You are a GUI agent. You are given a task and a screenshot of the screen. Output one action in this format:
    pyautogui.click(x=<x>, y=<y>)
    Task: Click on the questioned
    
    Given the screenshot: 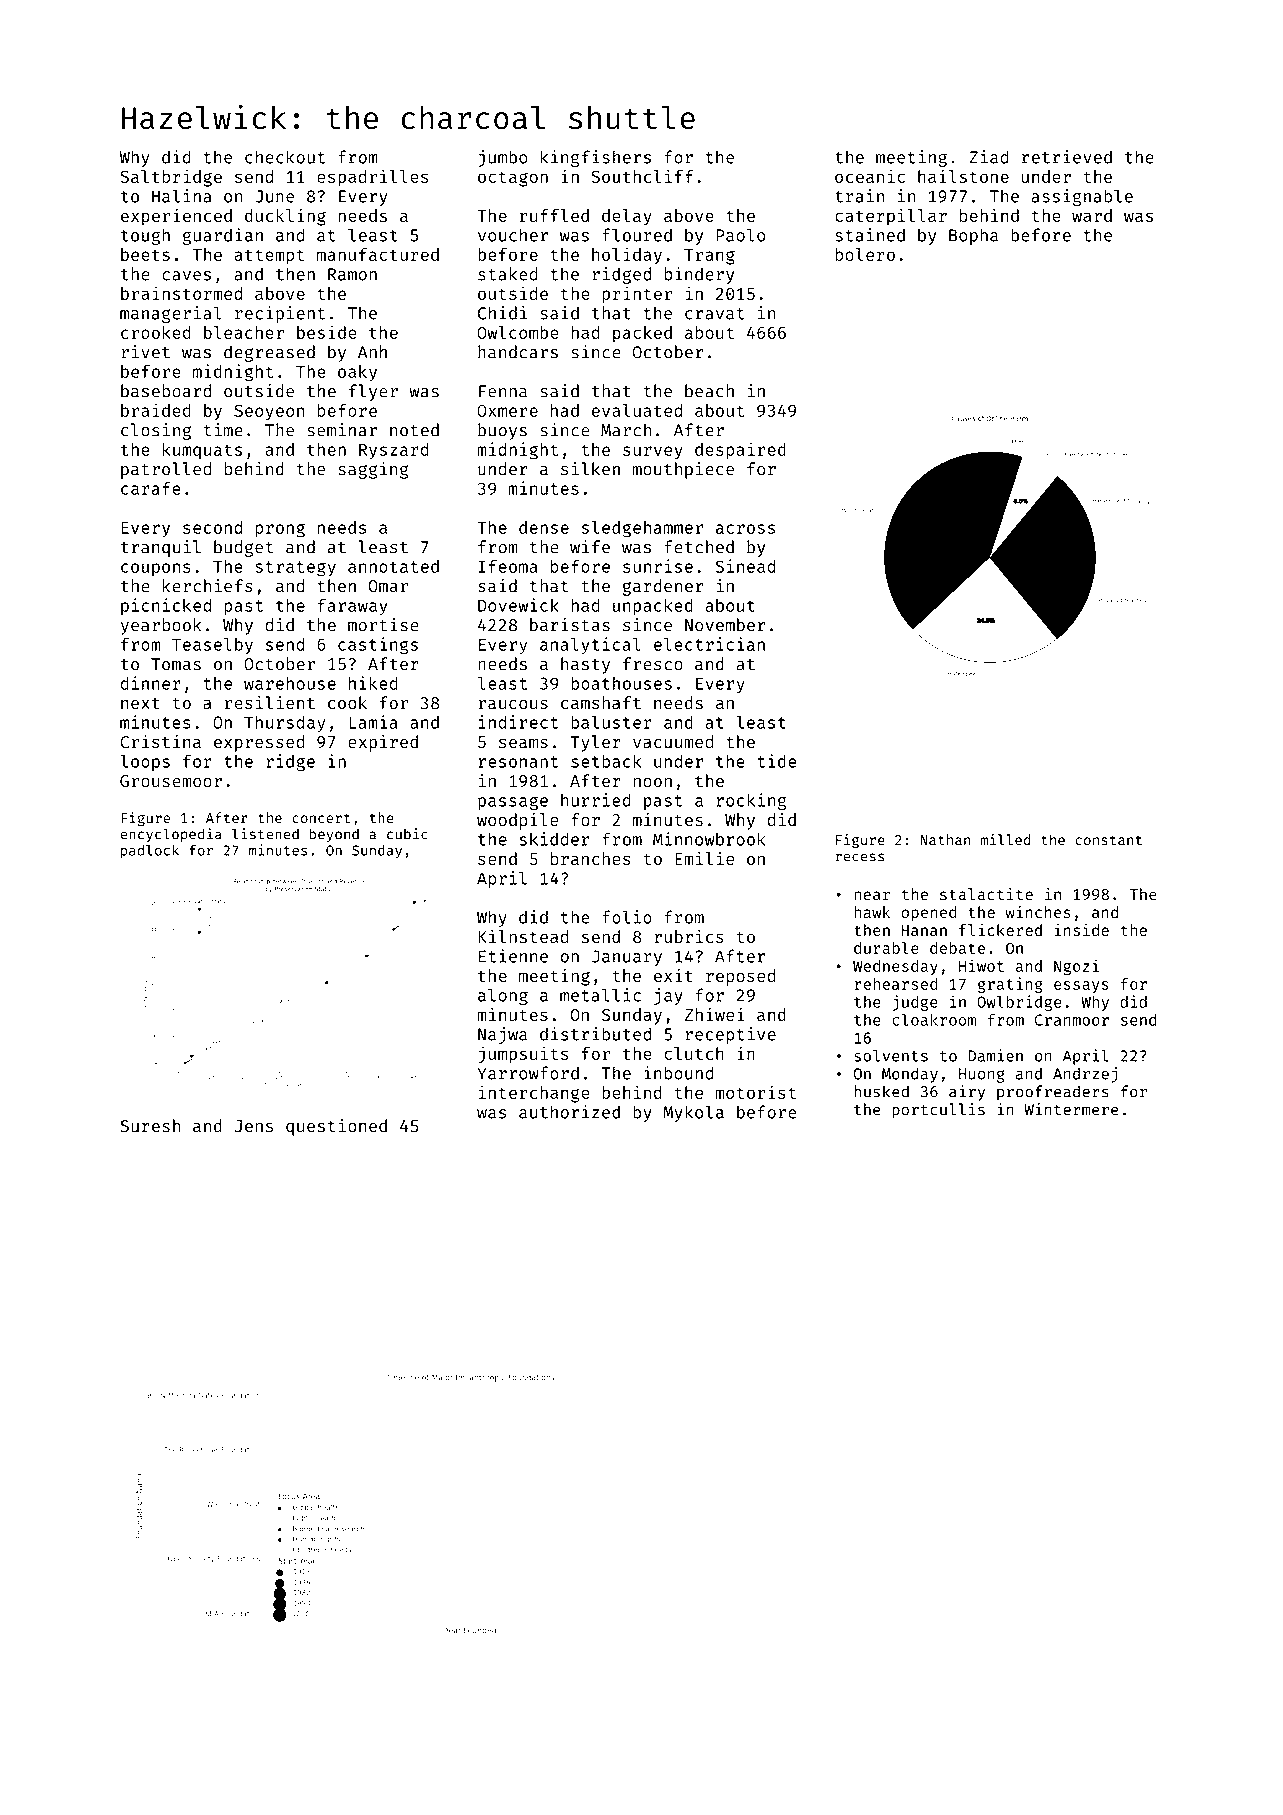 What is the action you would take?
    pyautogui.click(x=336, y=1127)
